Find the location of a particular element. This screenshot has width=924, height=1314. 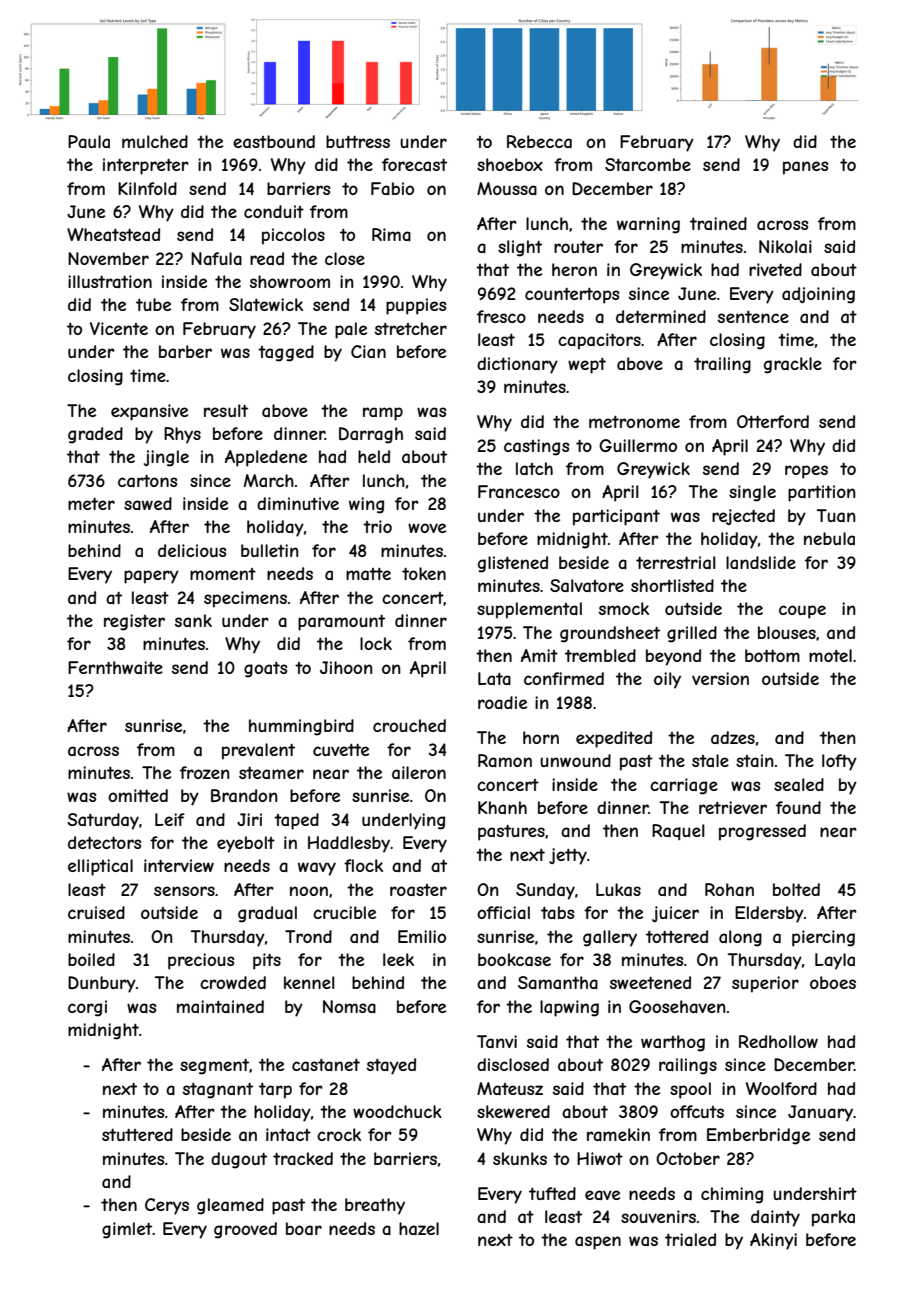

aspen is located at coordinates (598, 1243).
